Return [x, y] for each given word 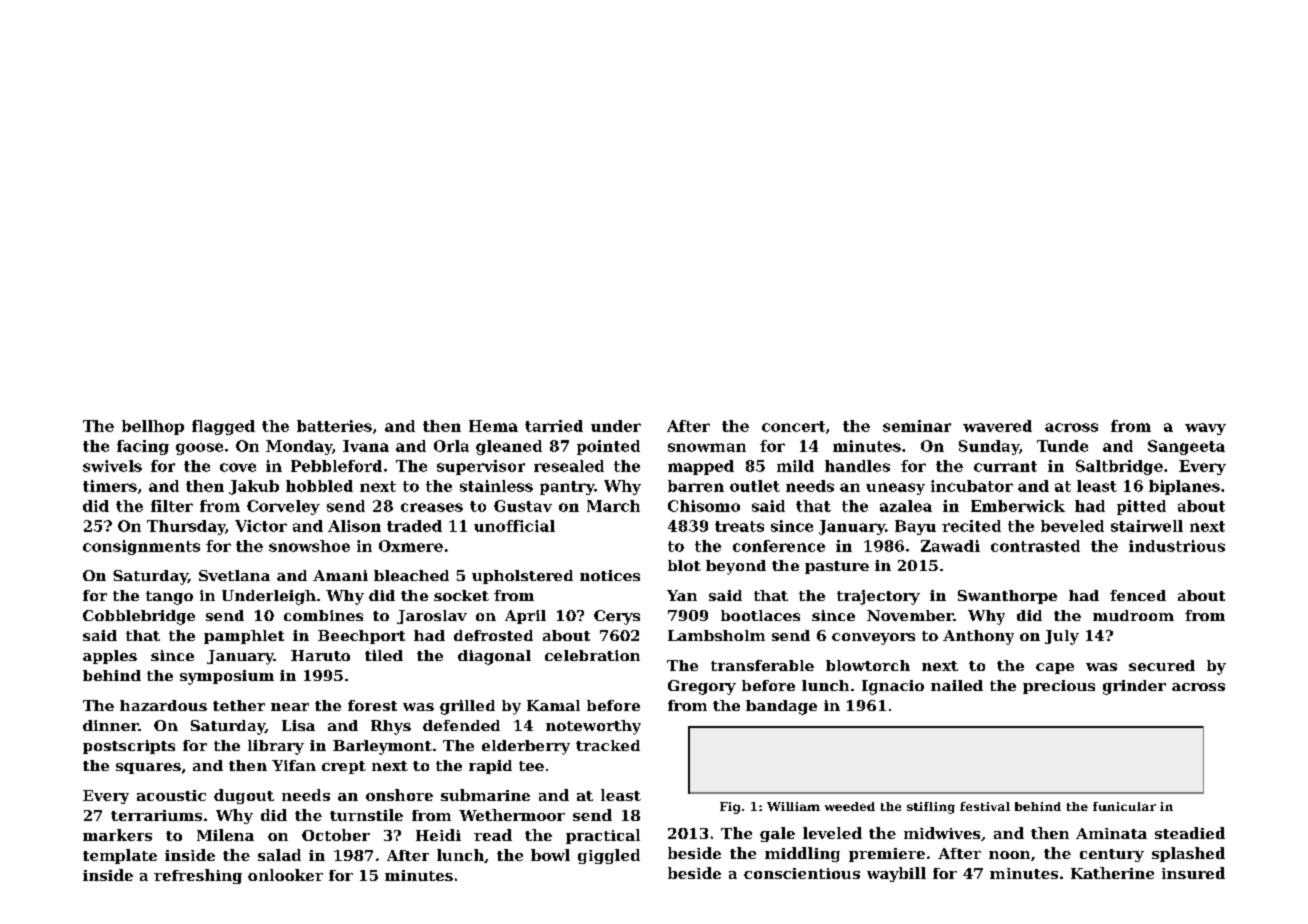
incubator [972, 486]
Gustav [523, 506]
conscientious [802, 873]
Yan [682, 595]
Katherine [1112, 873]
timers [110, 486]
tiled [384, 655]
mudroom [1133, 615]
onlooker [285, 875]
